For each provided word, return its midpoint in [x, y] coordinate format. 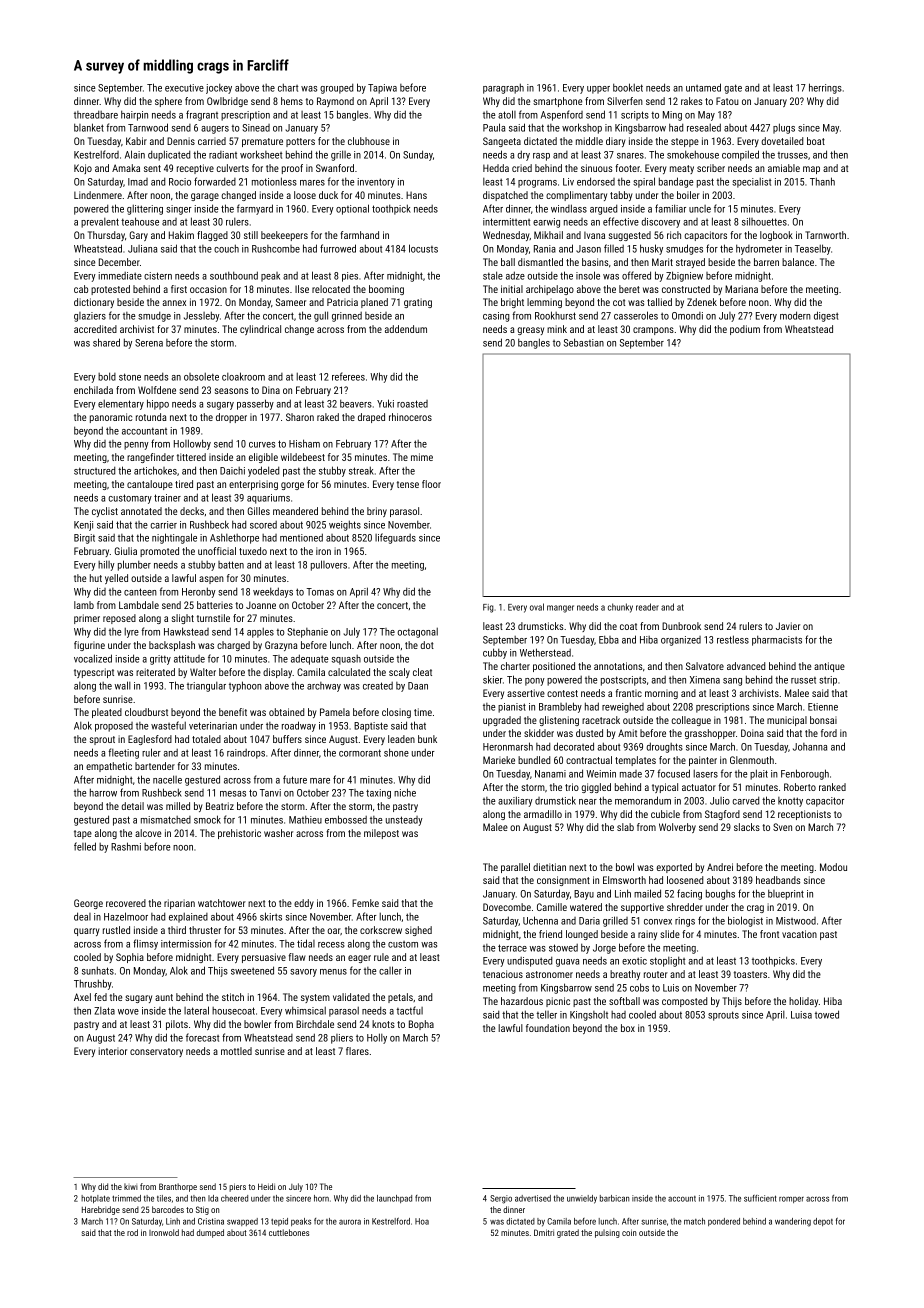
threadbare [96, 115]
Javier [788, 626]
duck [328, 195]
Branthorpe [178, 1187]
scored [263, 525]
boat [816, 141]
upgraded [502, 721]
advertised [533, 1198]
